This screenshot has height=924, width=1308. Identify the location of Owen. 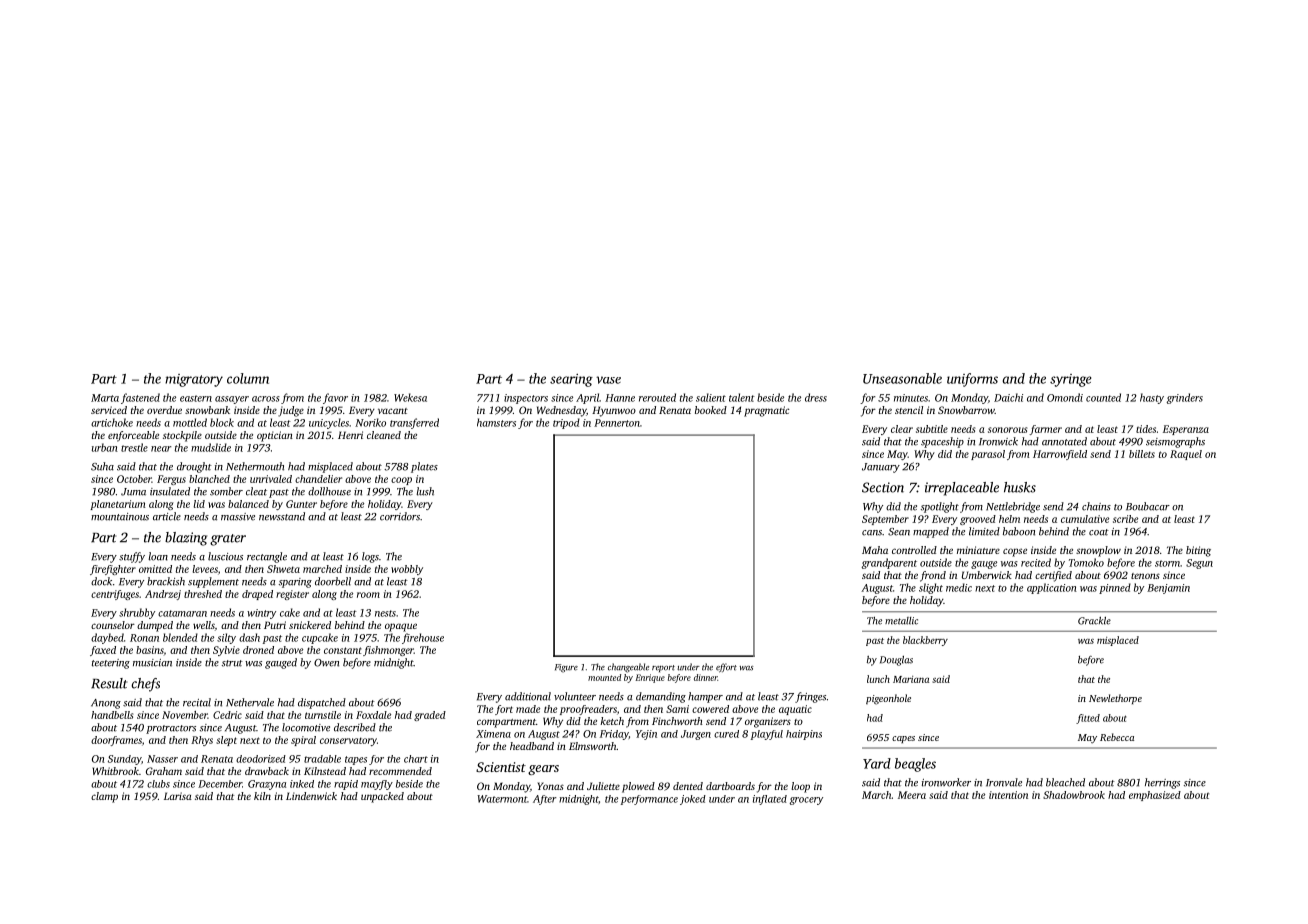
(326, 663).
